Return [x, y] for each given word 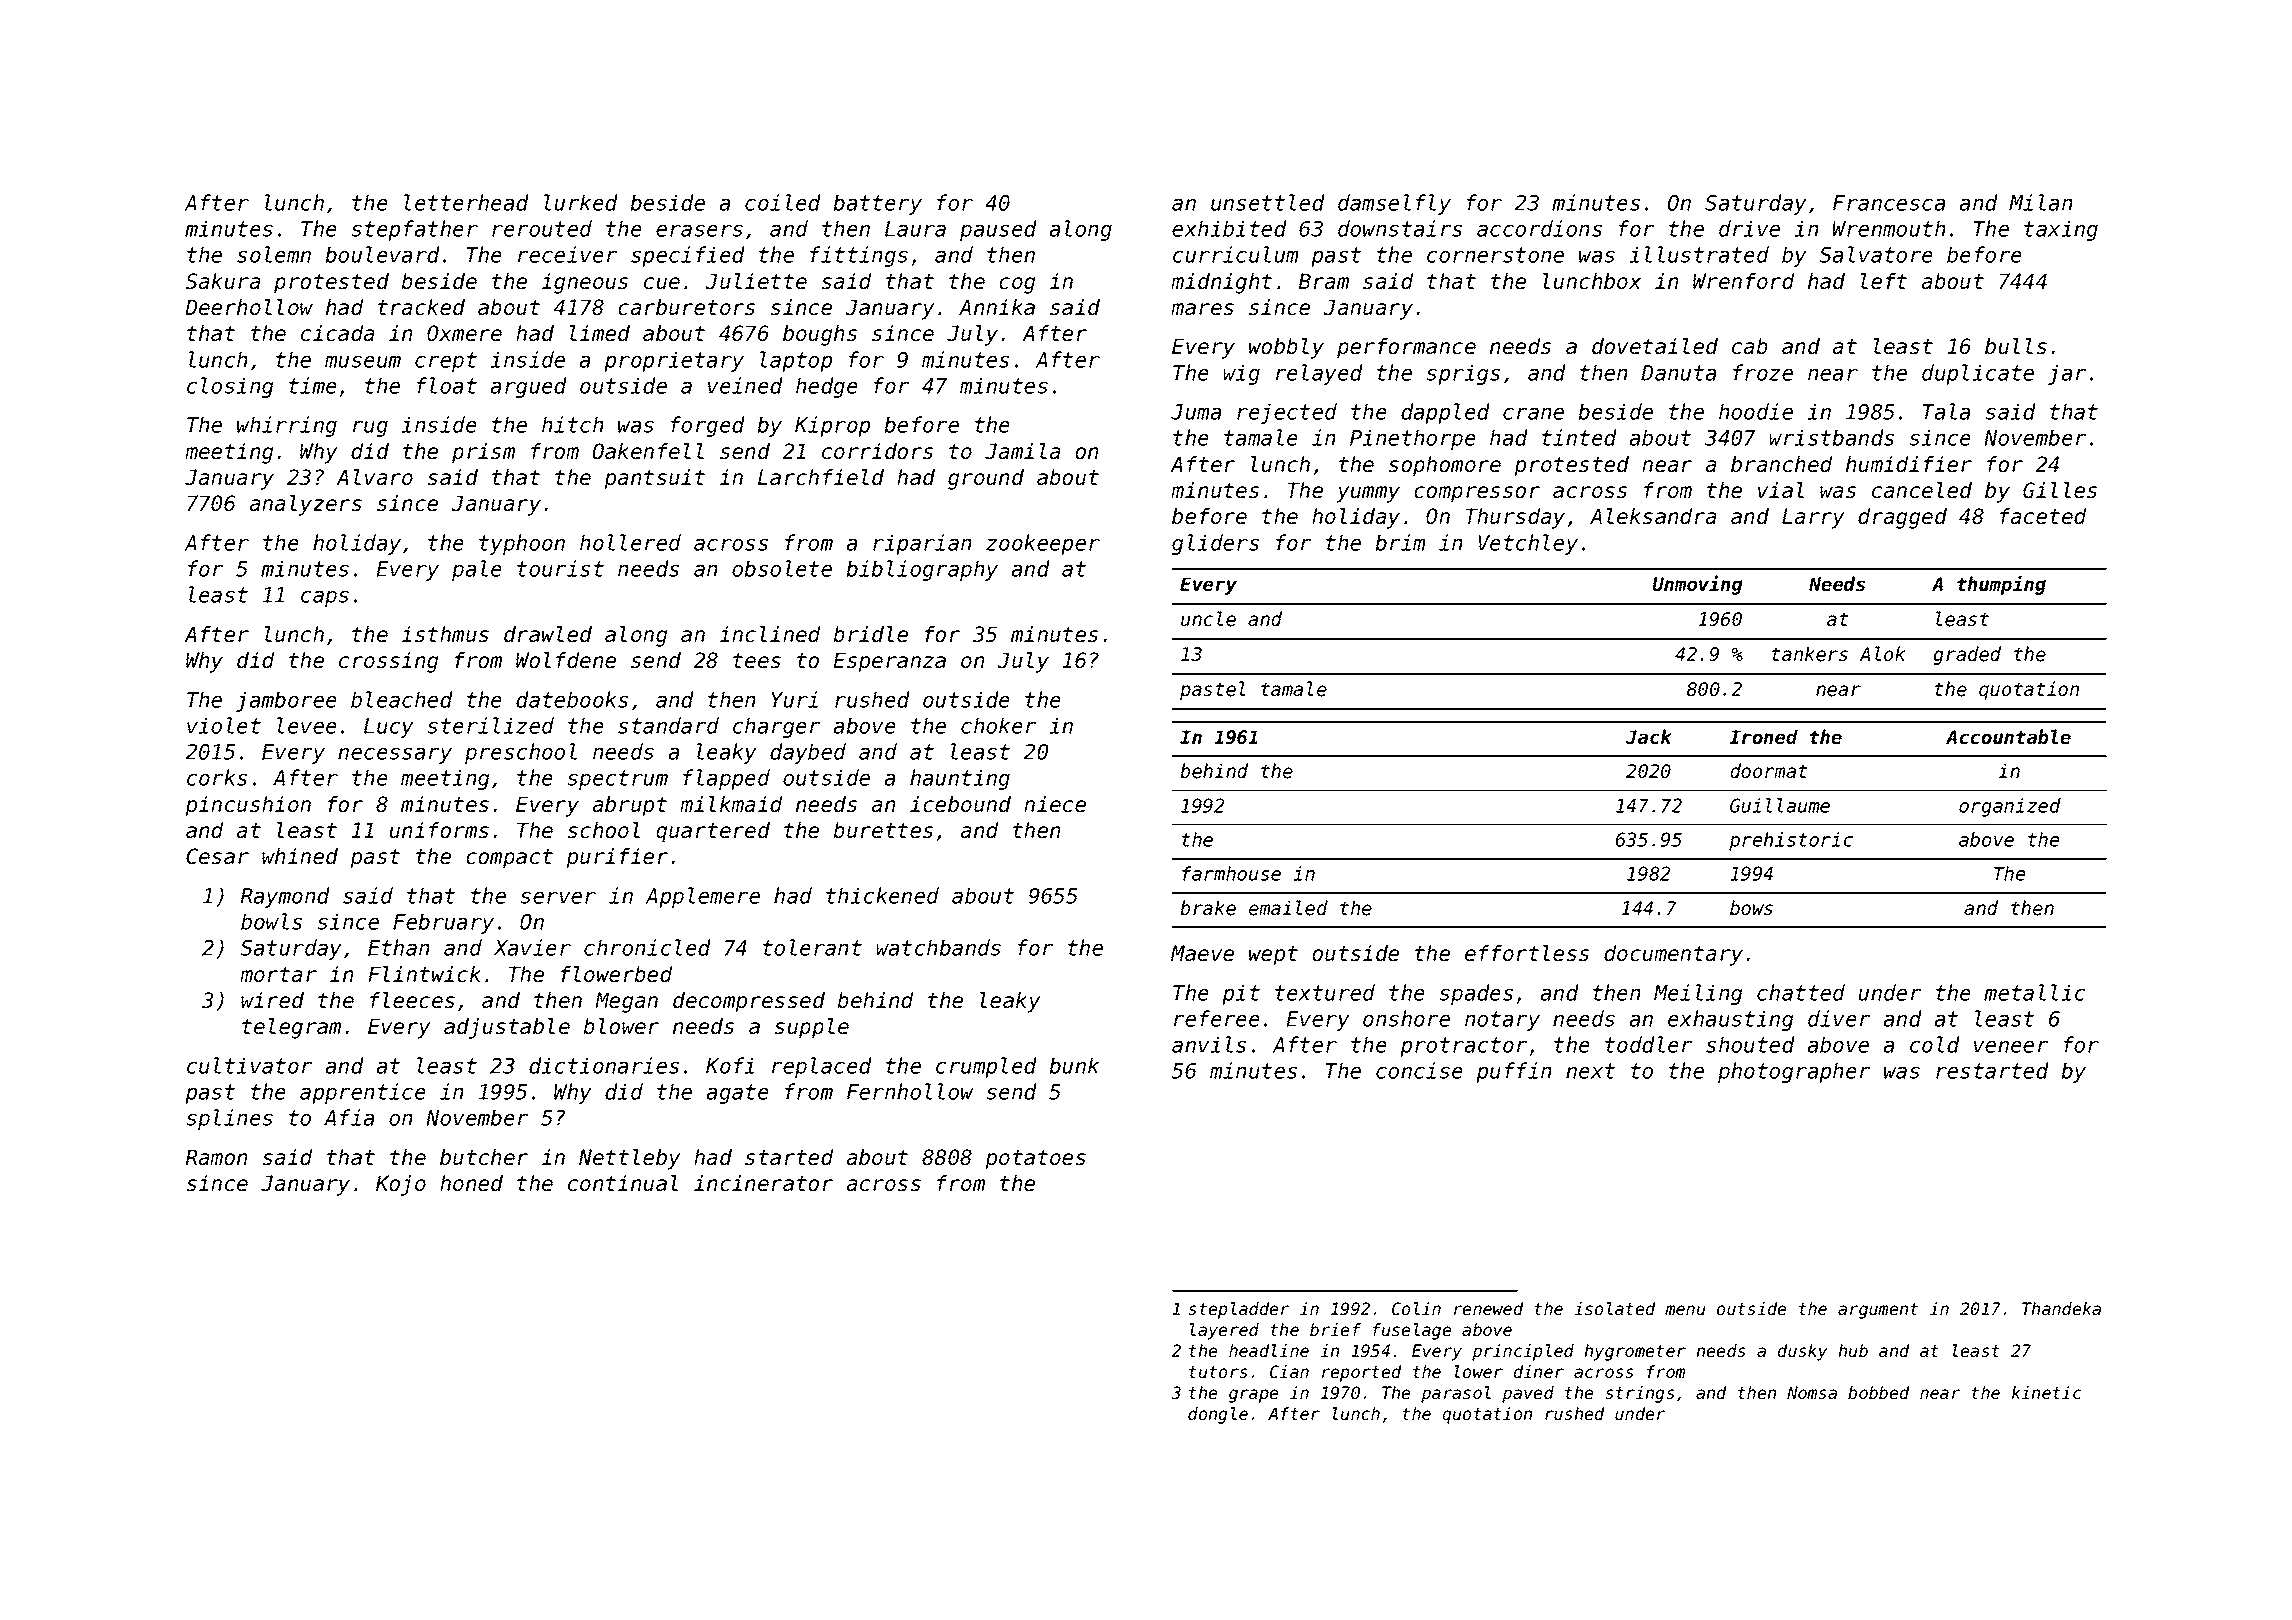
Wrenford [1744, 281]
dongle [1218, 1415]
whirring [287, 426]
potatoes [1035, 1160]
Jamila [1022, 451]
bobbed [1878, 1392]
